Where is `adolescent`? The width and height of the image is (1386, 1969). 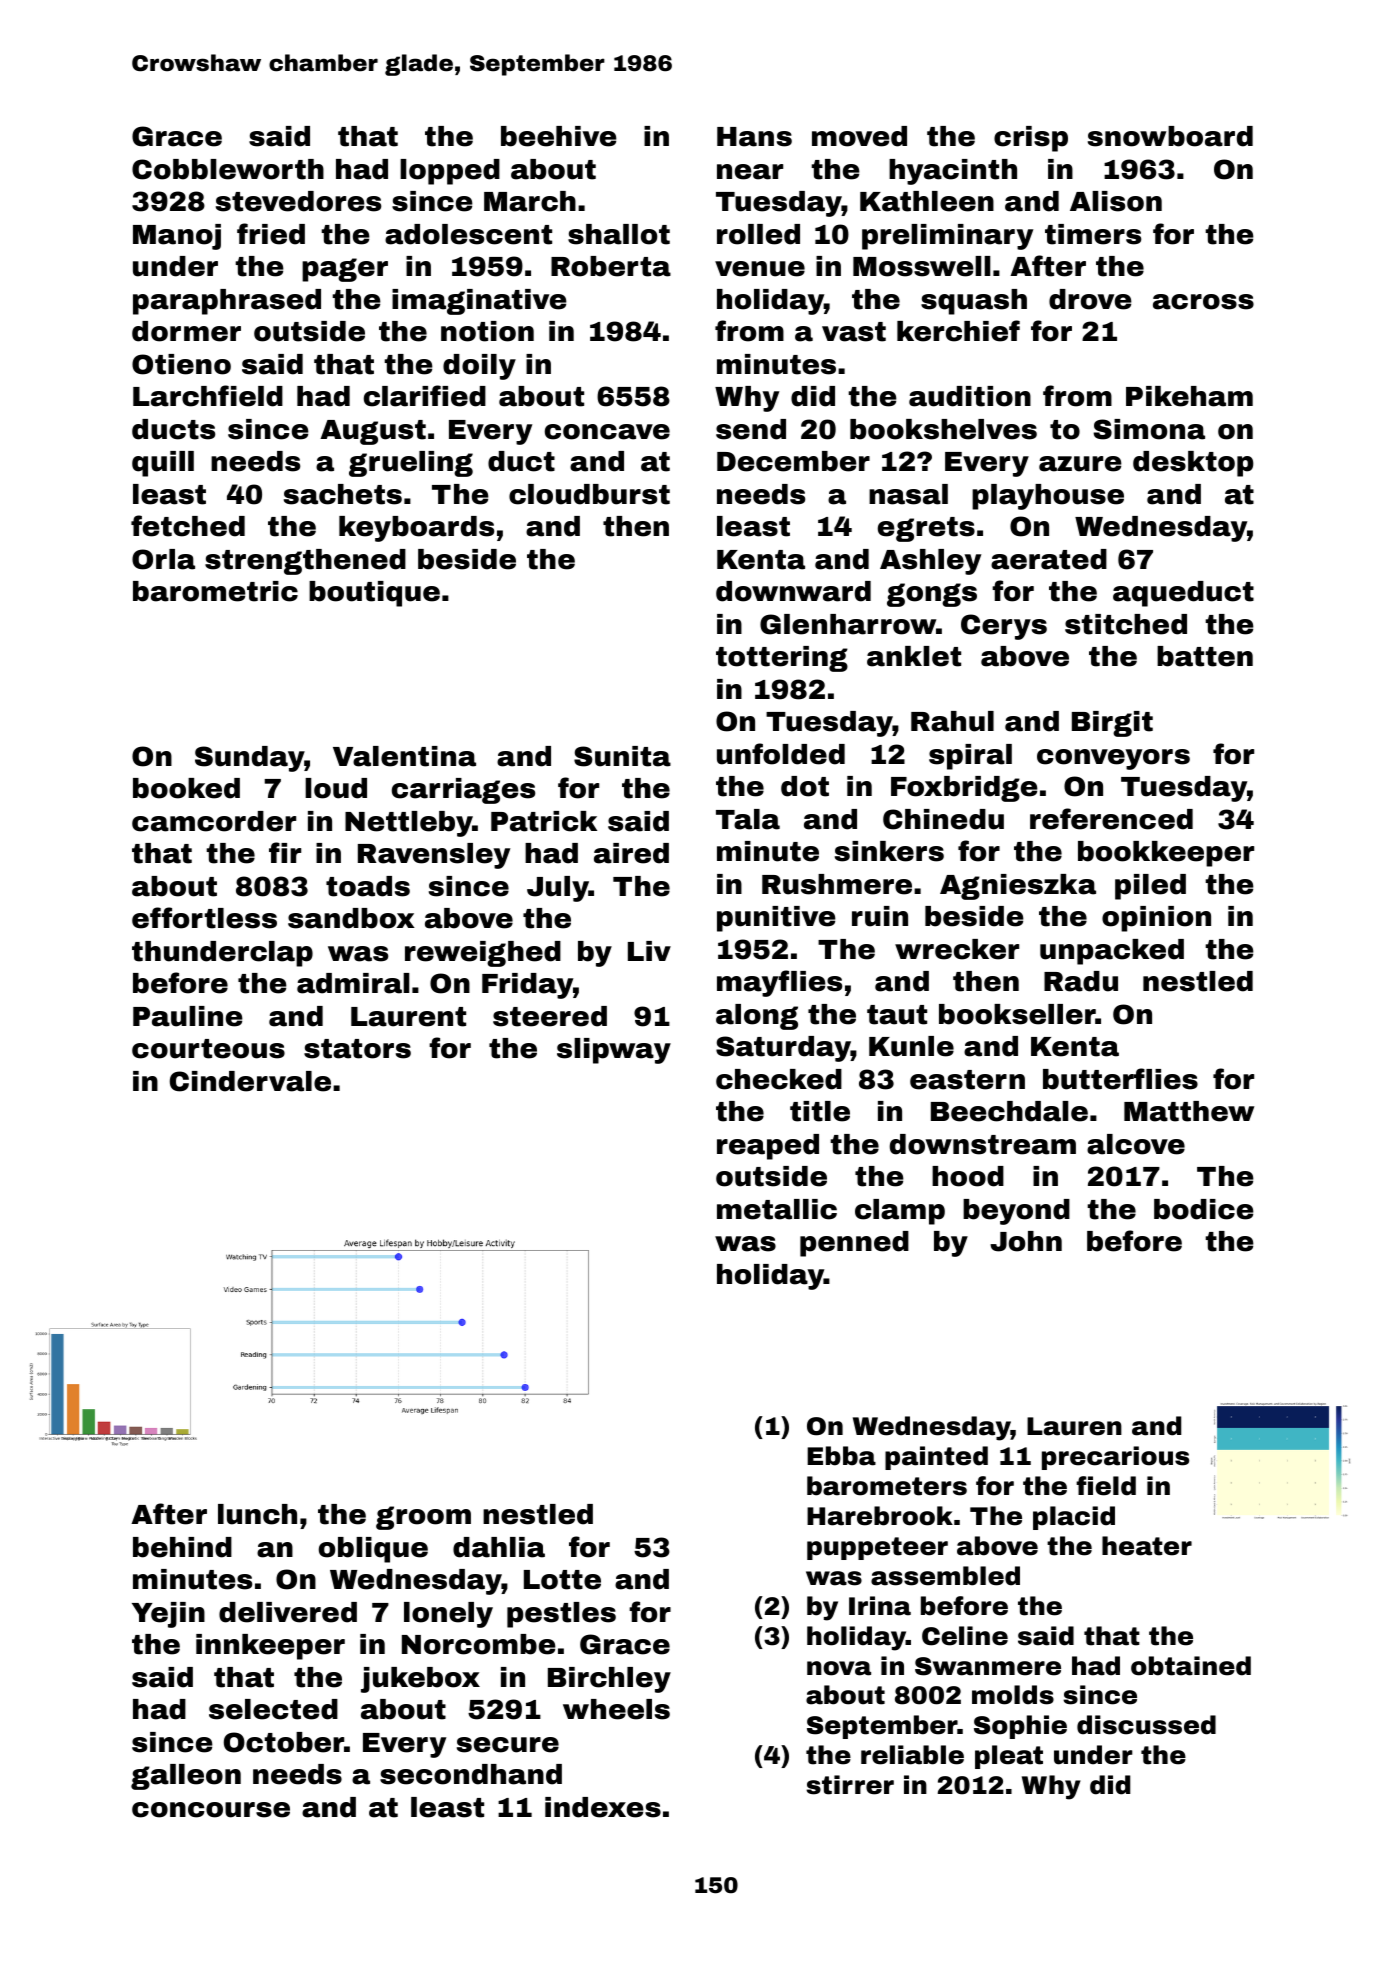 adolescent is located at coordinates (468, 234).
